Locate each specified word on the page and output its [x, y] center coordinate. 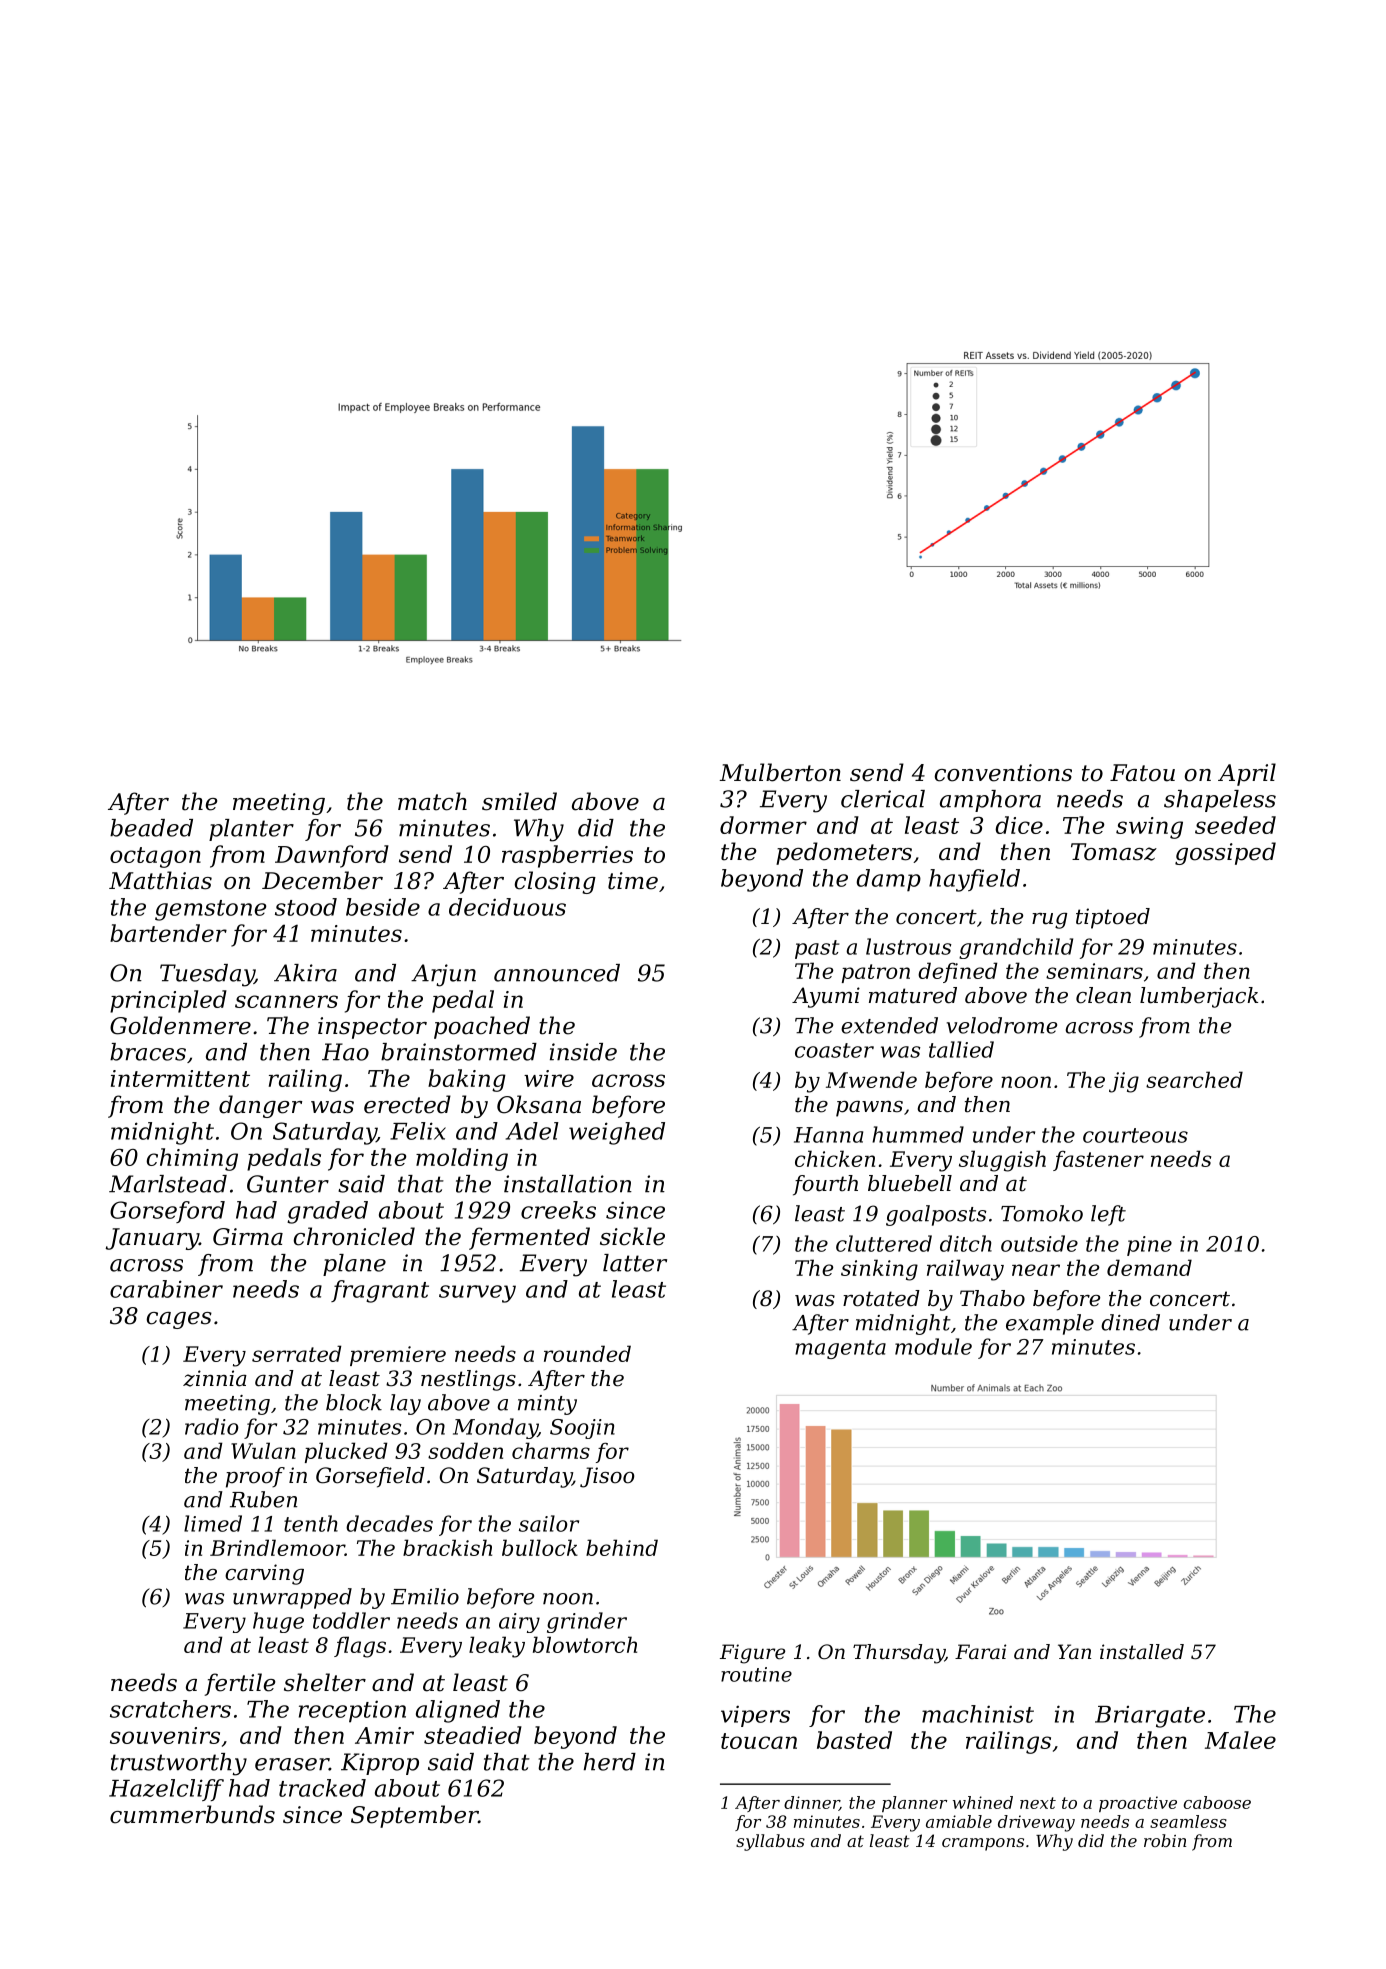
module [933, 1346]
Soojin [582, 1429]
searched [1194, 1079]
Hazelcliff [166, 1790]
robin [1165, 1840]
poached [482, 1027]
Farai [980, 1651]
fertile [239, 1684]
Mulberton [780, 772]
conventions [1003, 773]
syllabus [770, 1842]
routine [756, 1674]
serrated [297, 1353]
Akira [305, 973]
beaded [151, 828]
